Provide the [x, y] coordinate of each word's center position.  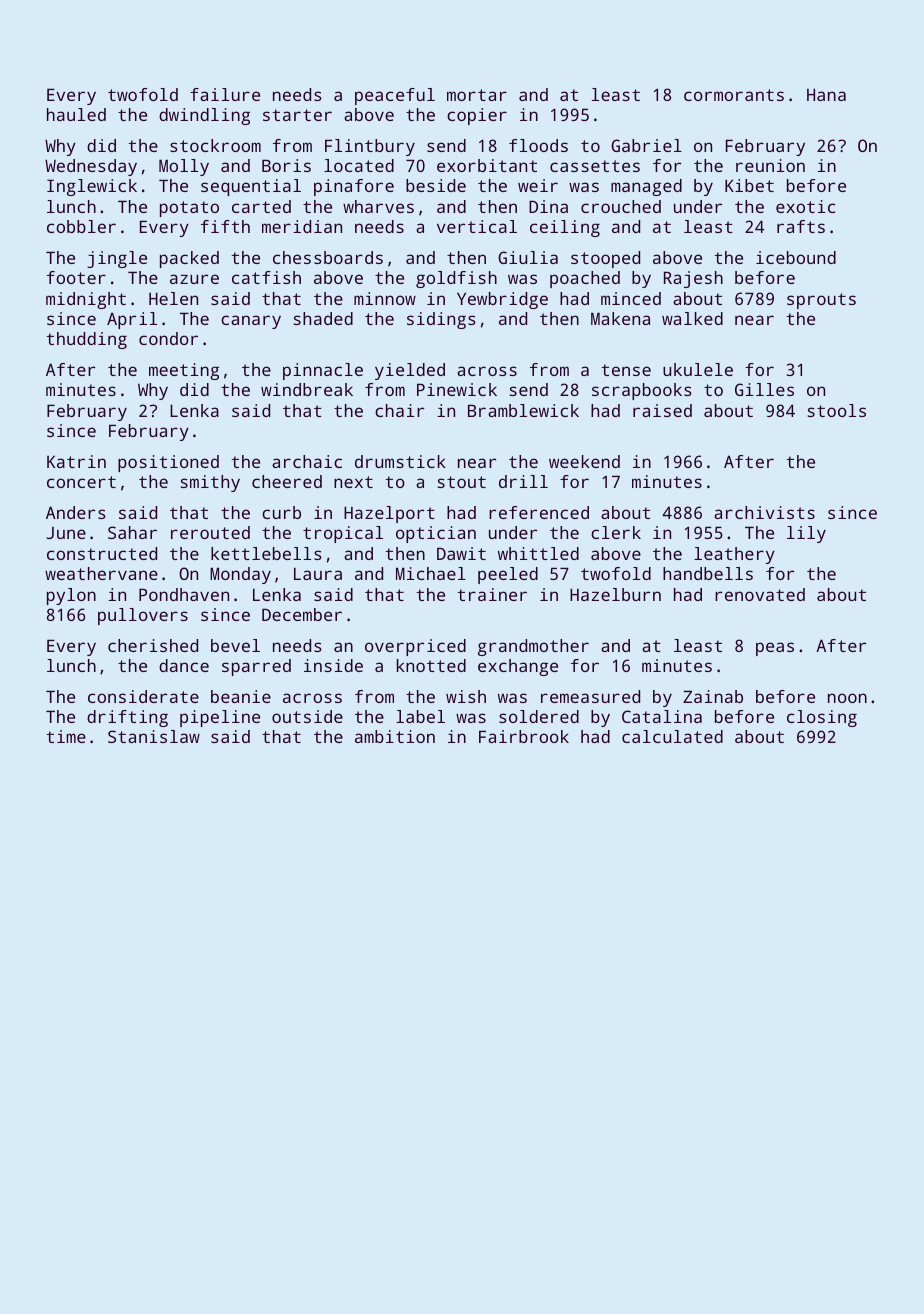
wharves [378, 206]
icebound [796, 257]
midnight [86, 300]
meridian [302, 226]
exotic [805, 206]
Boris [286, 165]
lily [806, 534]
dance [184, 665]
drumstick [400, 461]
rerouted [210, 532]
